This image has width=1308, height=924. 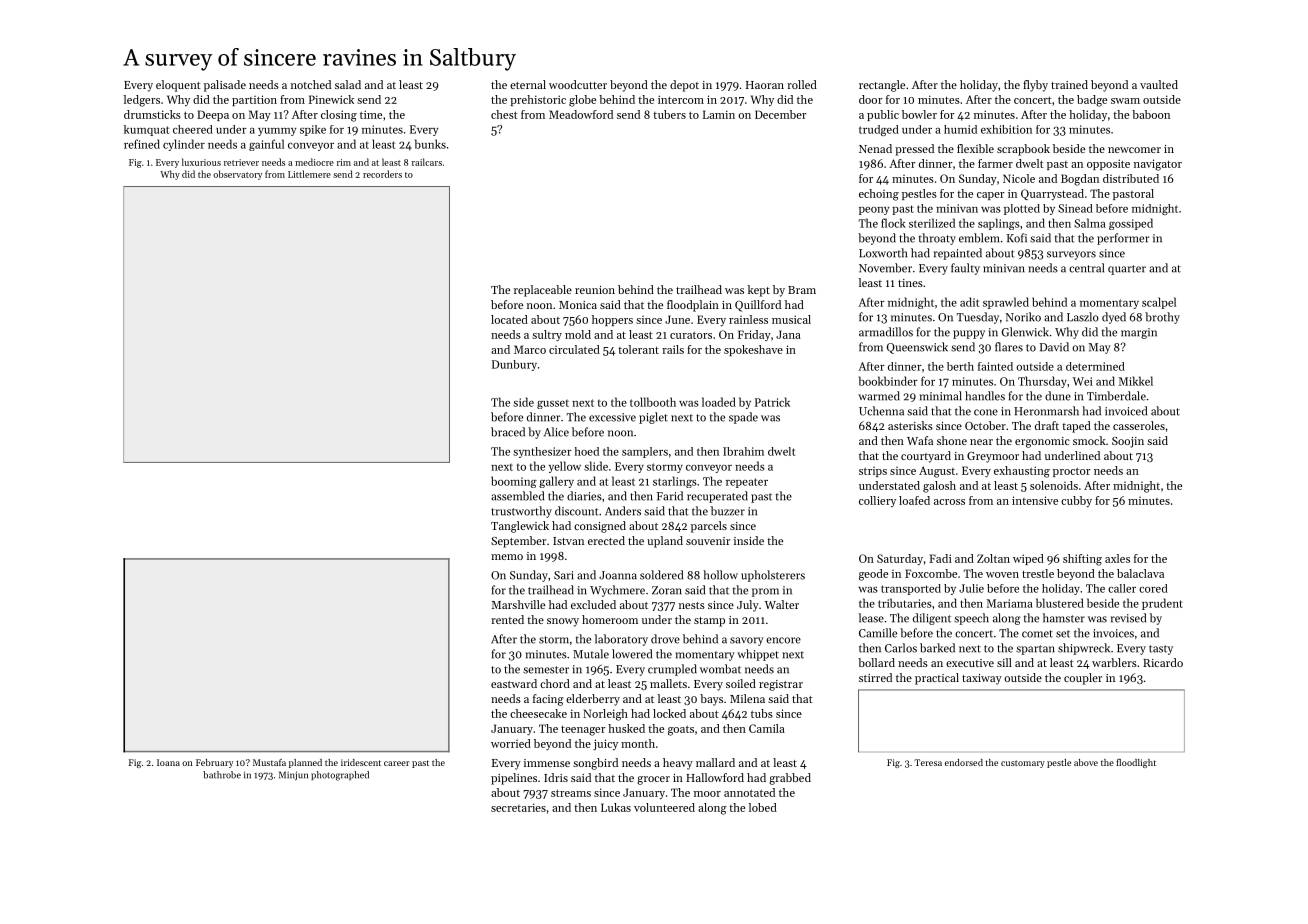 I want to click on eloquent, so click(x=178, y=86).
